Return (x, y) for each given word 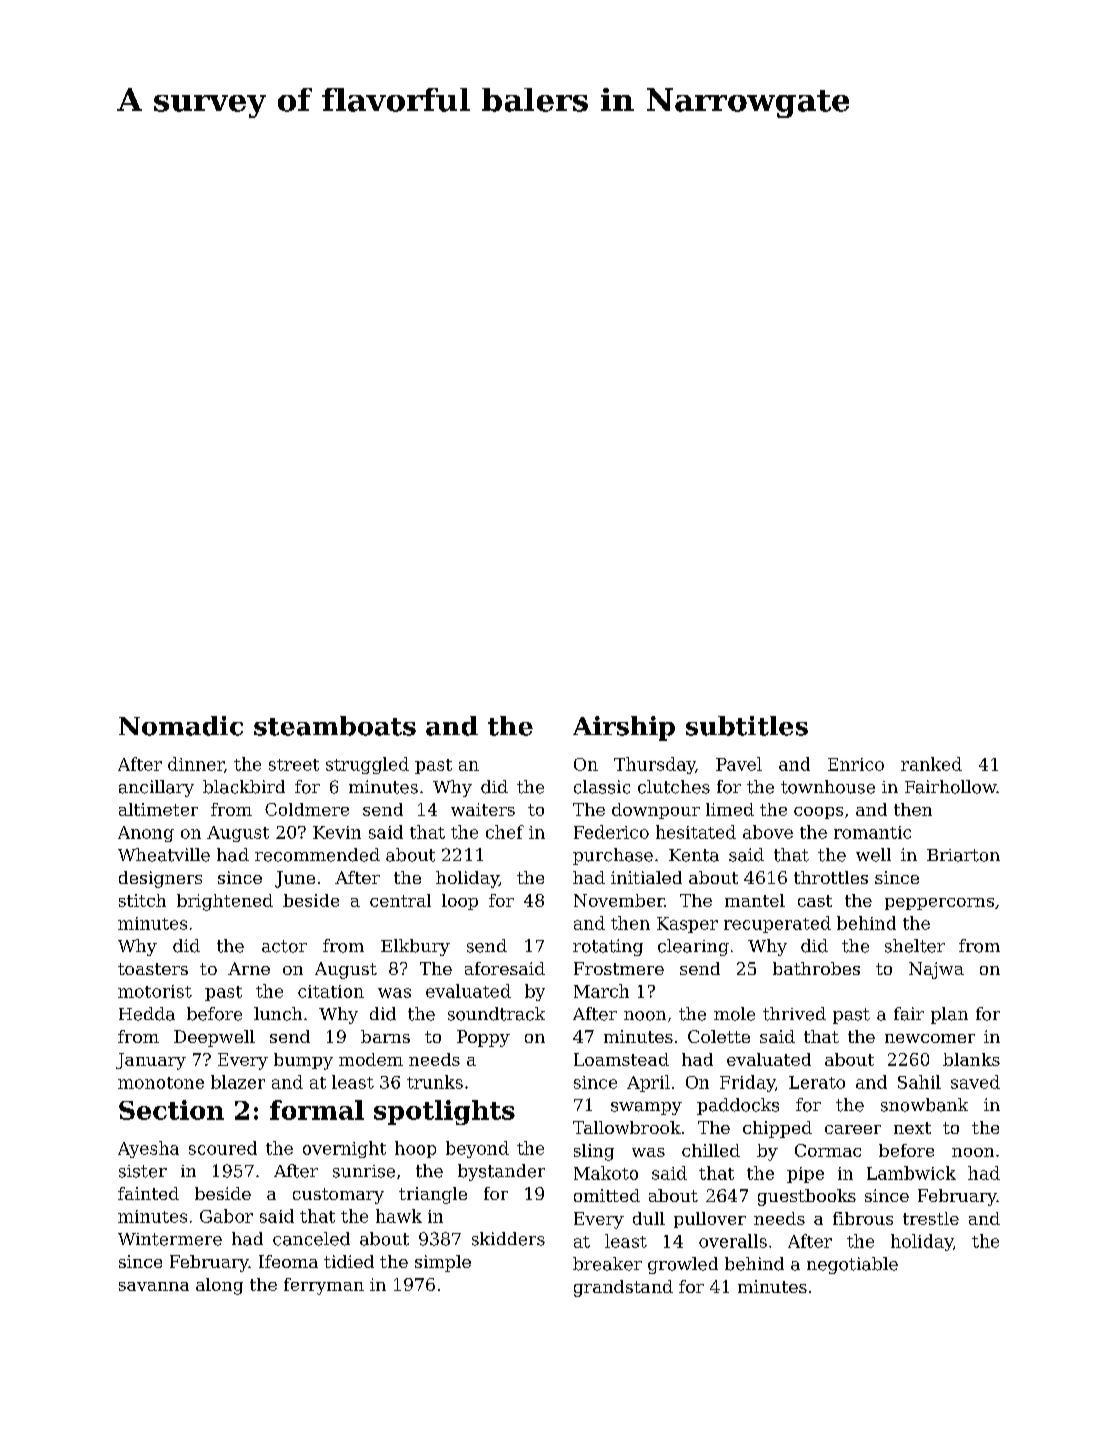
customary (338, 1196)
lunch (278, 1014)
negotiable (852, 1265)
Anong (146, 834)
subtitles (747, 726)
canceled (311, 1239)
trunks (435, 1082)
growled (683, 1265)
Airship (624, 728)
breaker (607, 1264)
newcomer (930, 1038)
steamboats (335, 726)
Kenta (694, 855)
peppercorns (939, 904)
